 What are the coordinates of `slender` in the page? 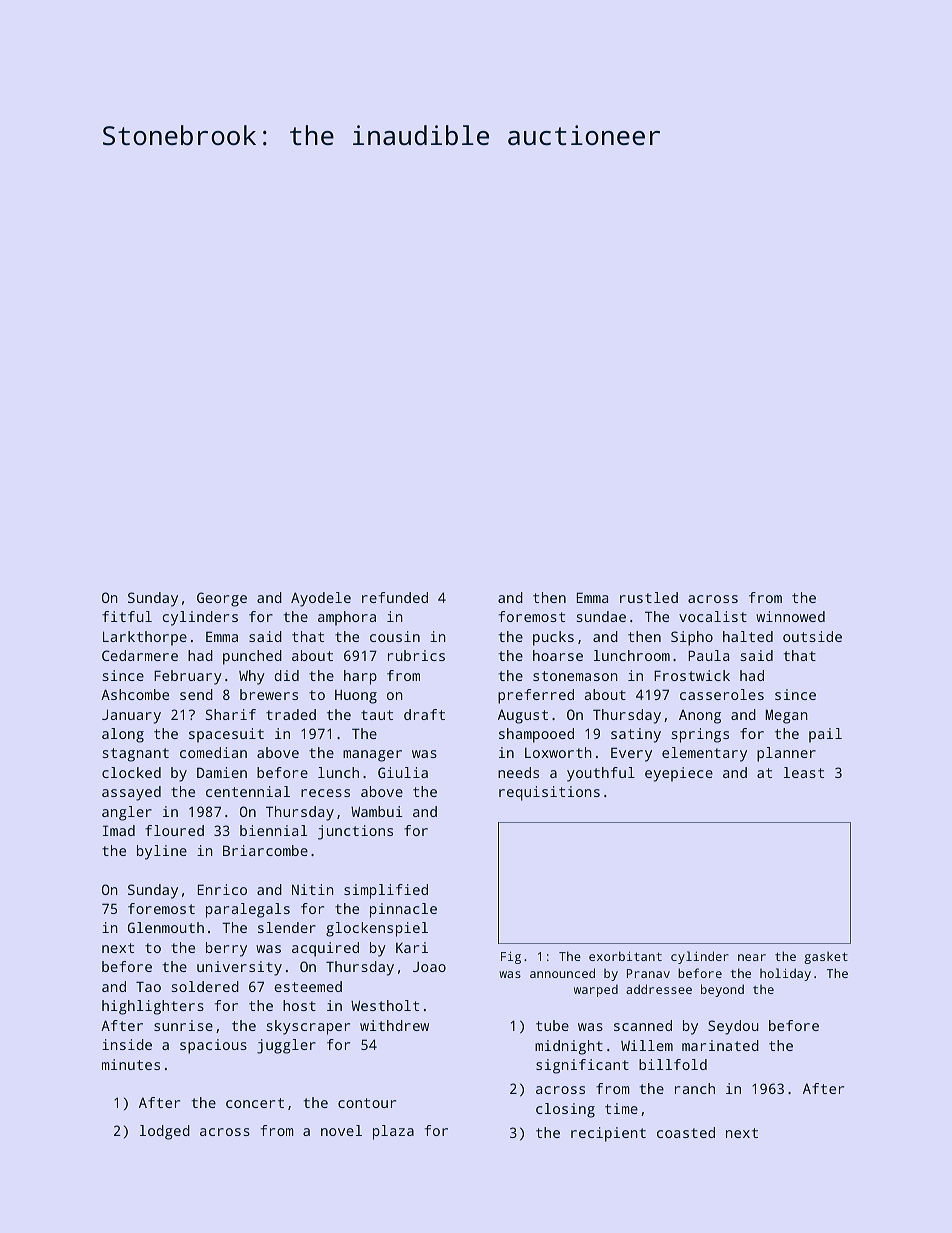 It's located at (287, 927).
